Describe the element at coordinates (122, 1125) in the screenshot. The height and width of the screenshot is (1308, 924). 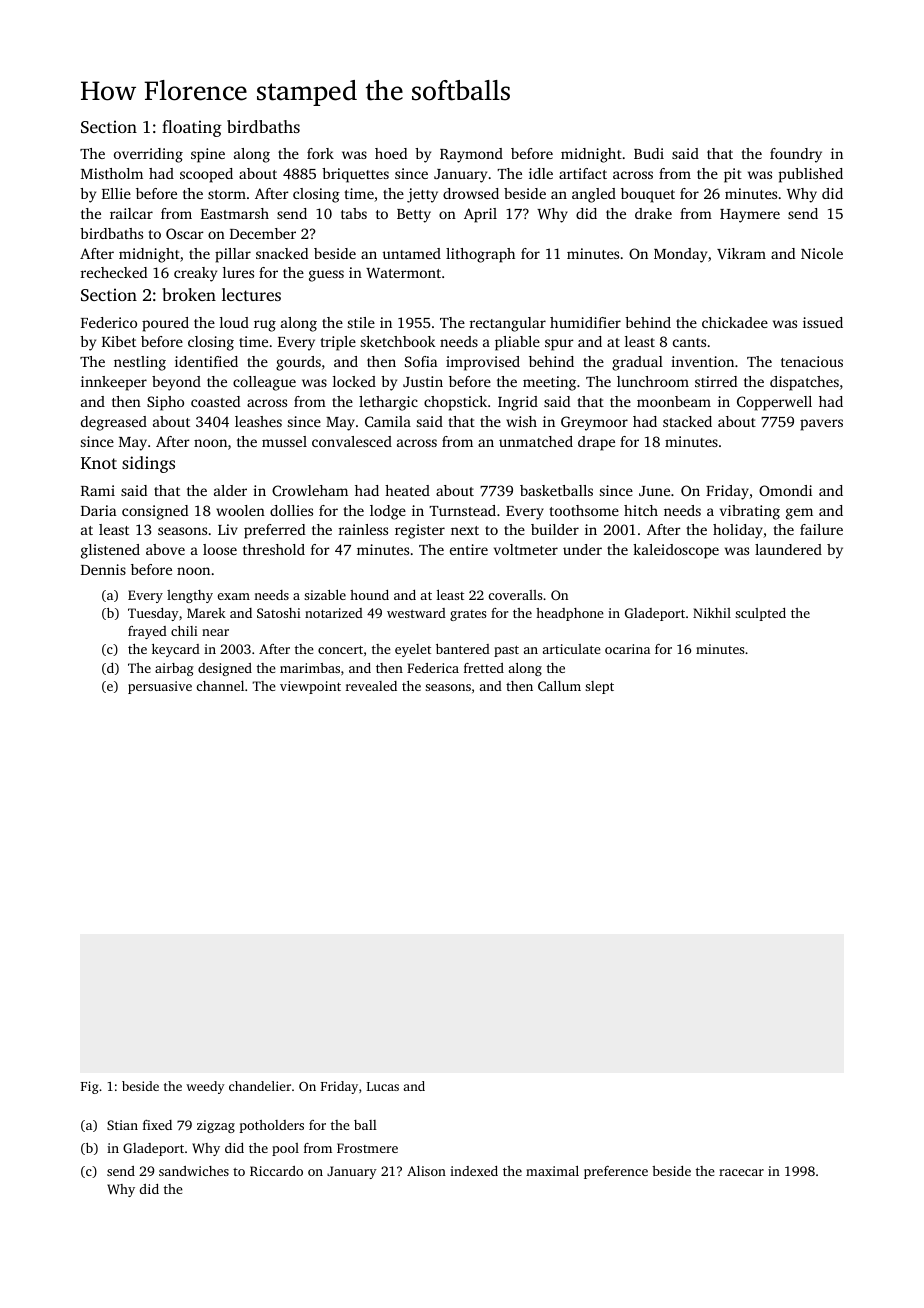
I see `Stian` at that location.
